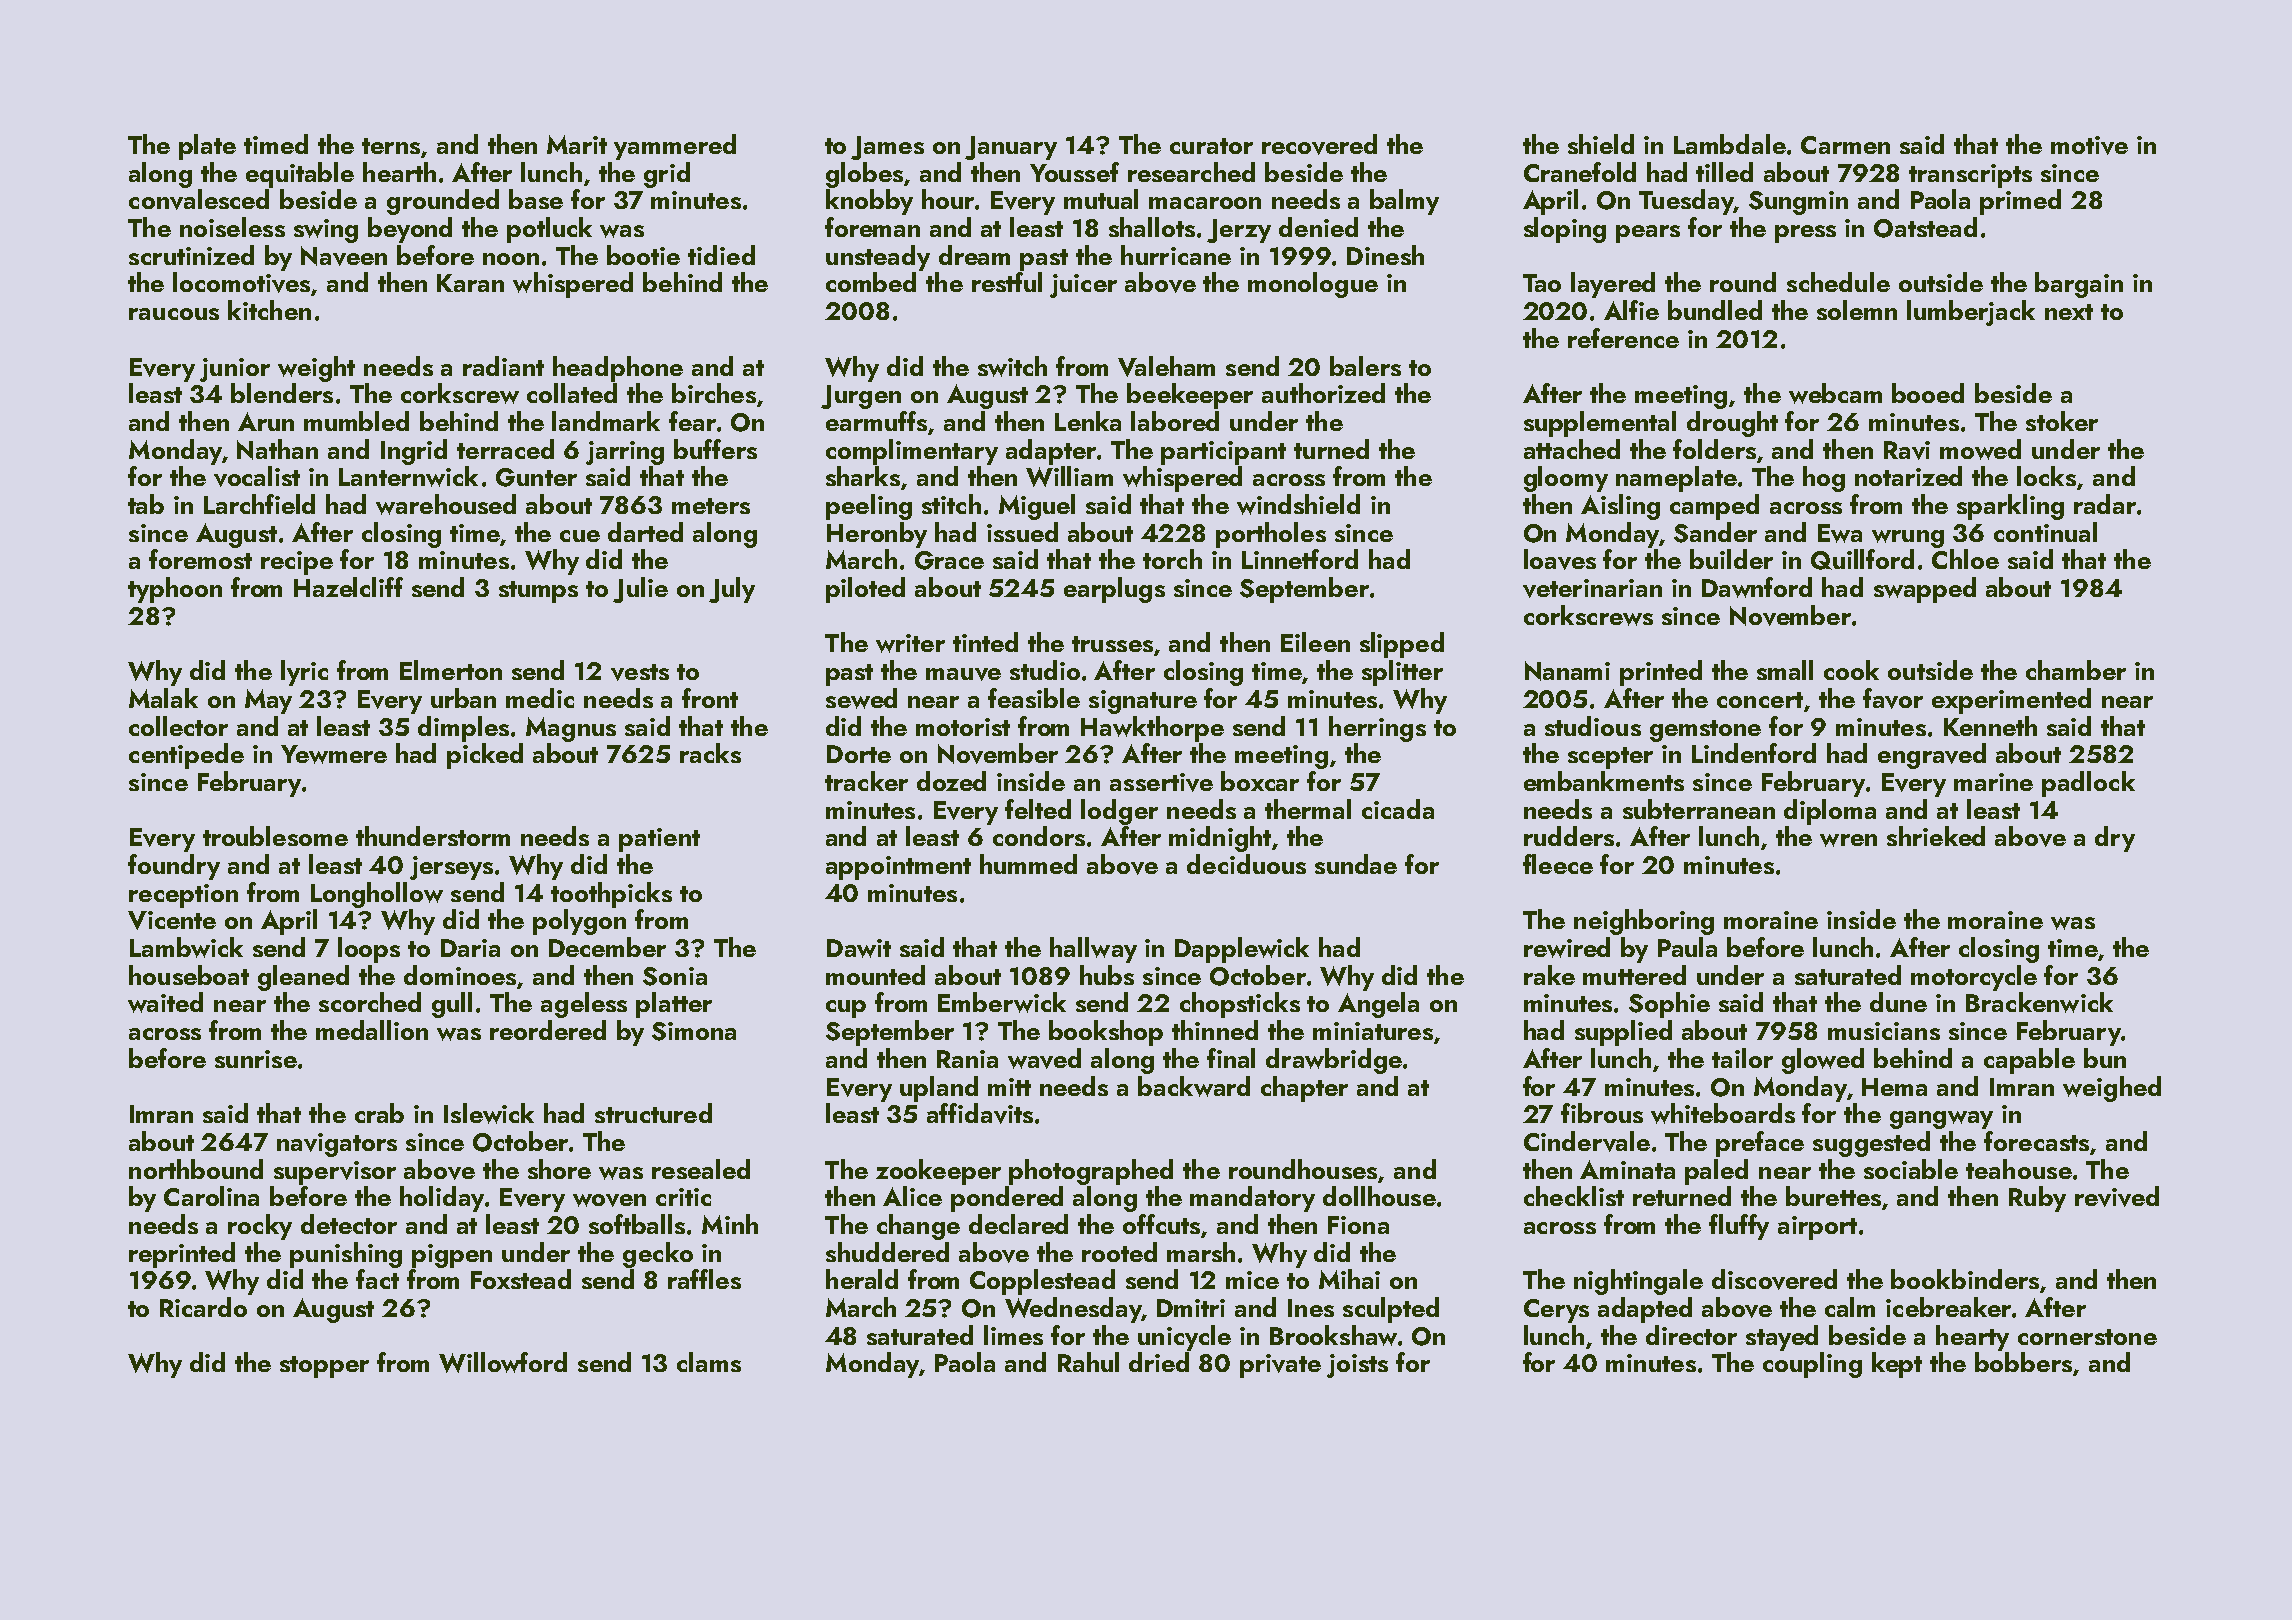 The image size is (2292, 1620). I want to click on yammered, so click(675, 147).
